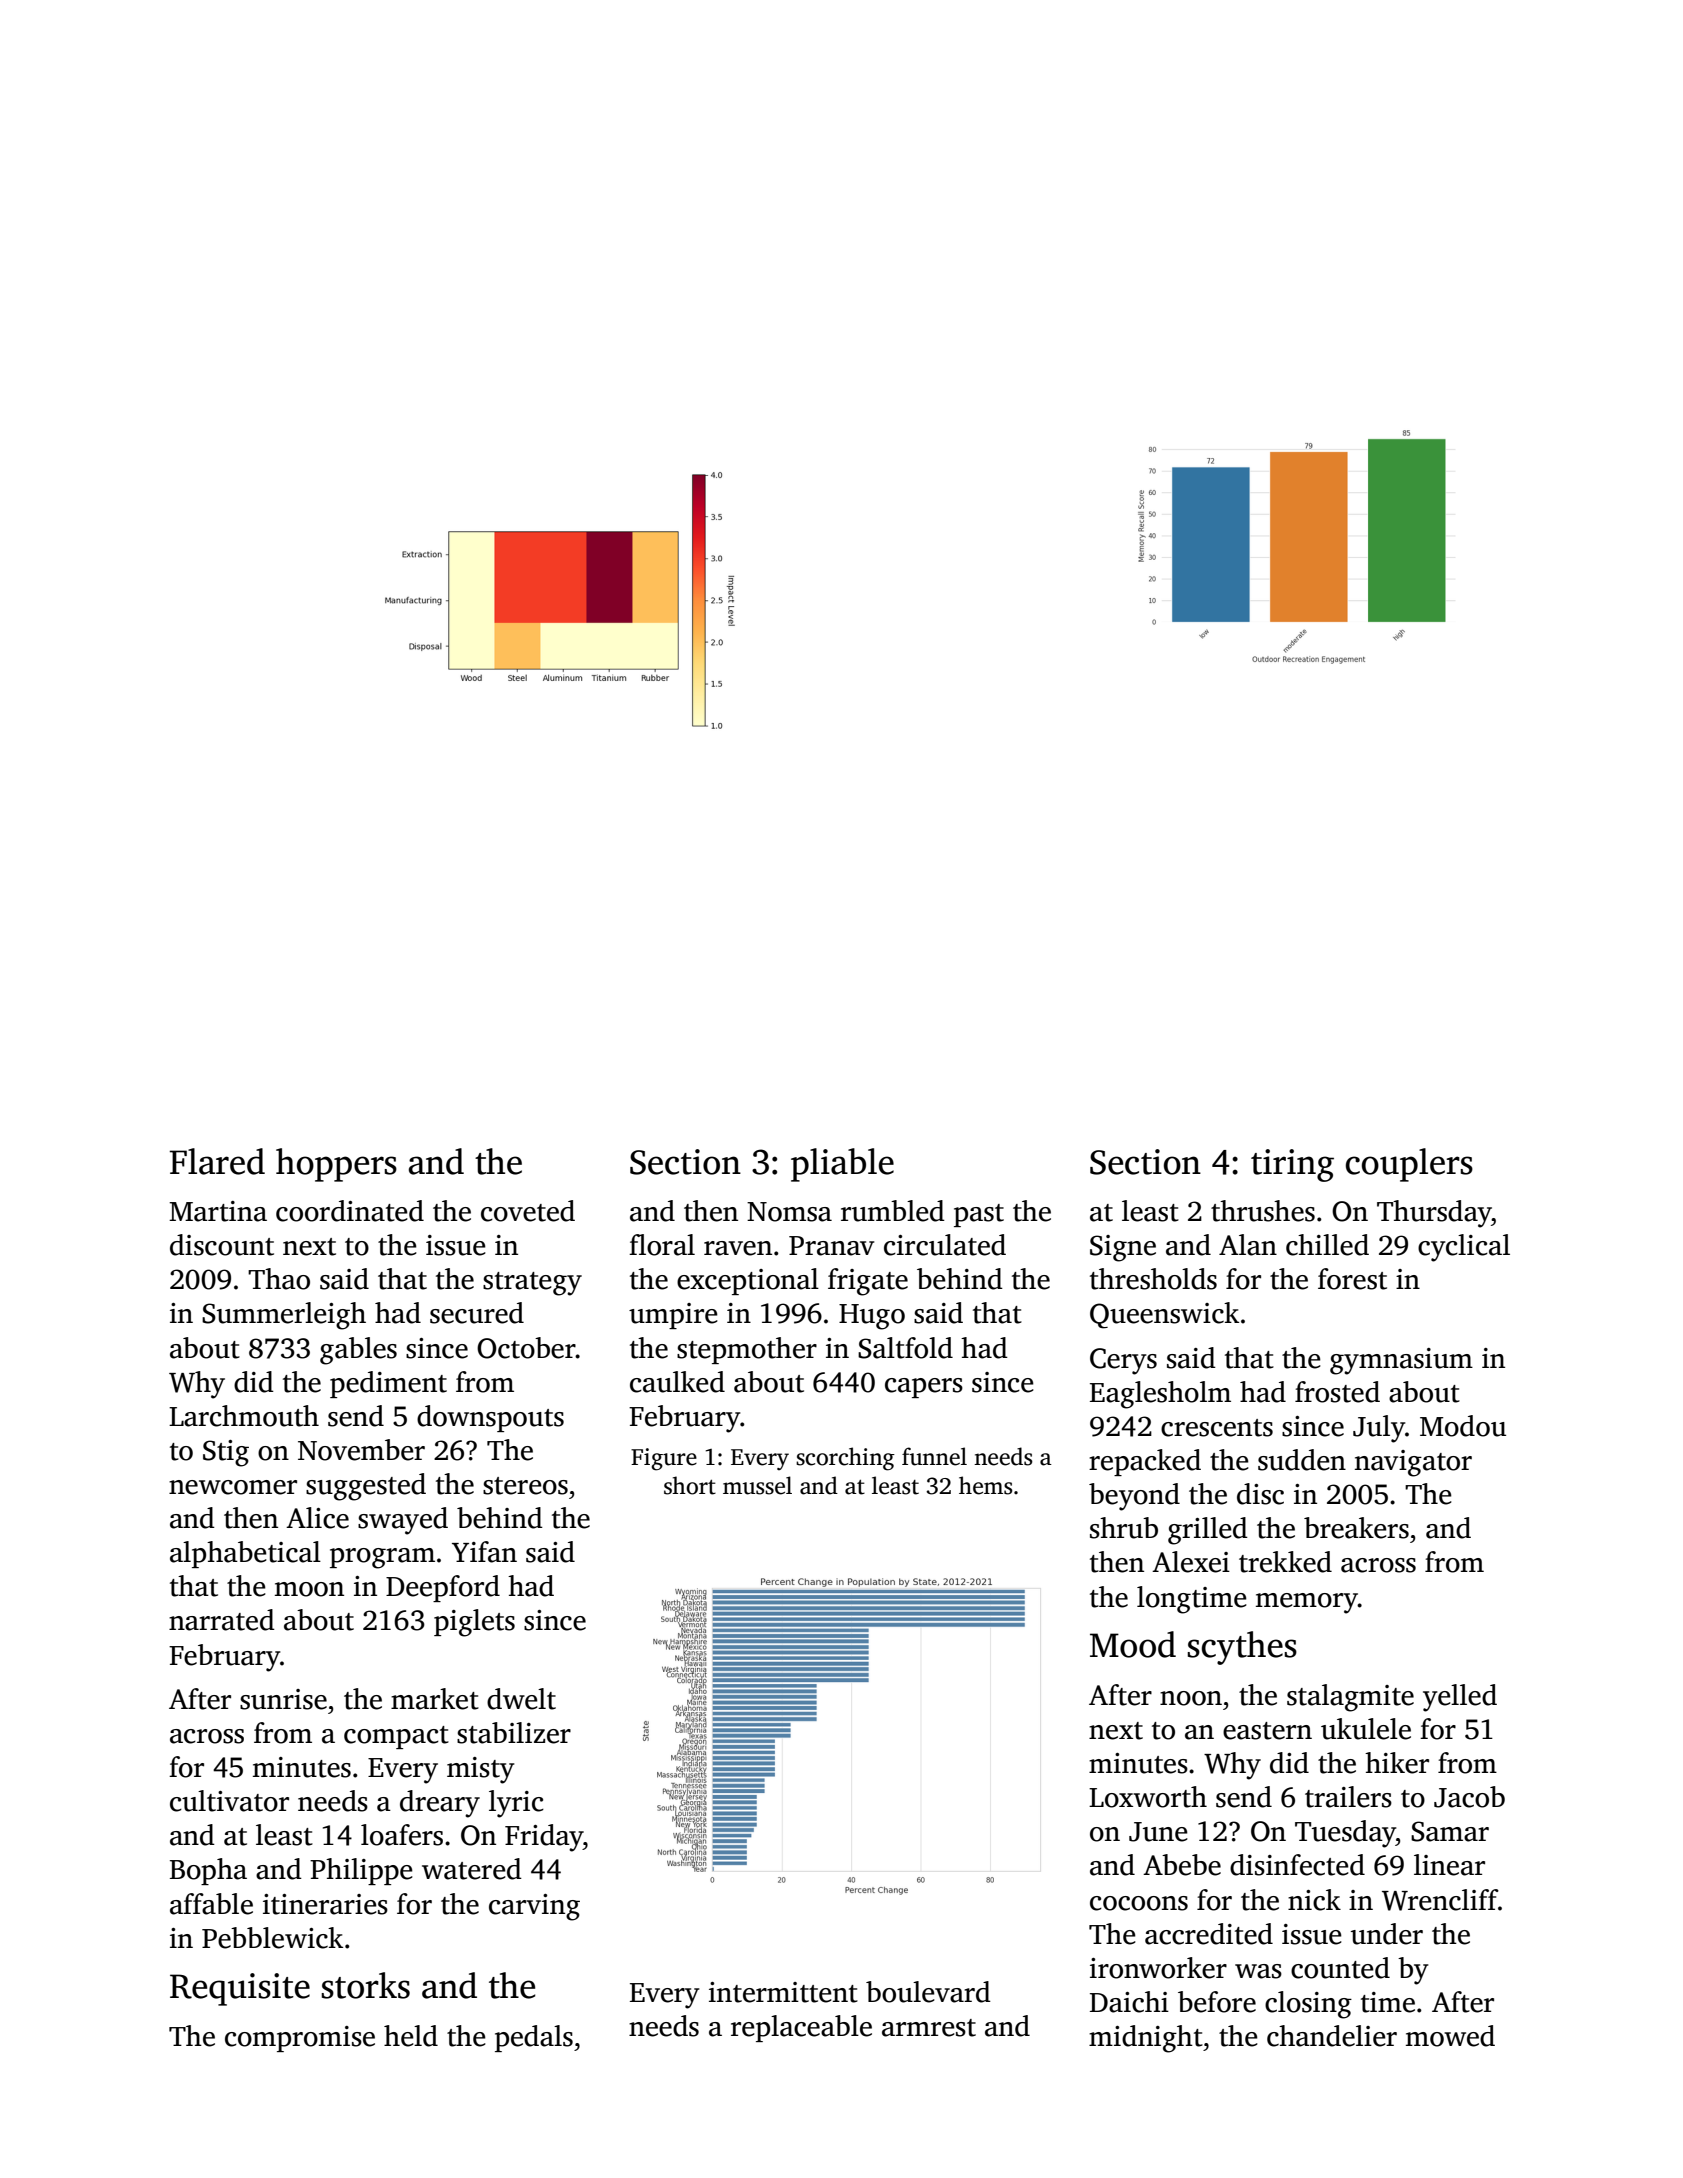  What do you see at coordinates (222, 1620) in the screenshot?
I see `narrated` at bounding box center [222, 1620].
